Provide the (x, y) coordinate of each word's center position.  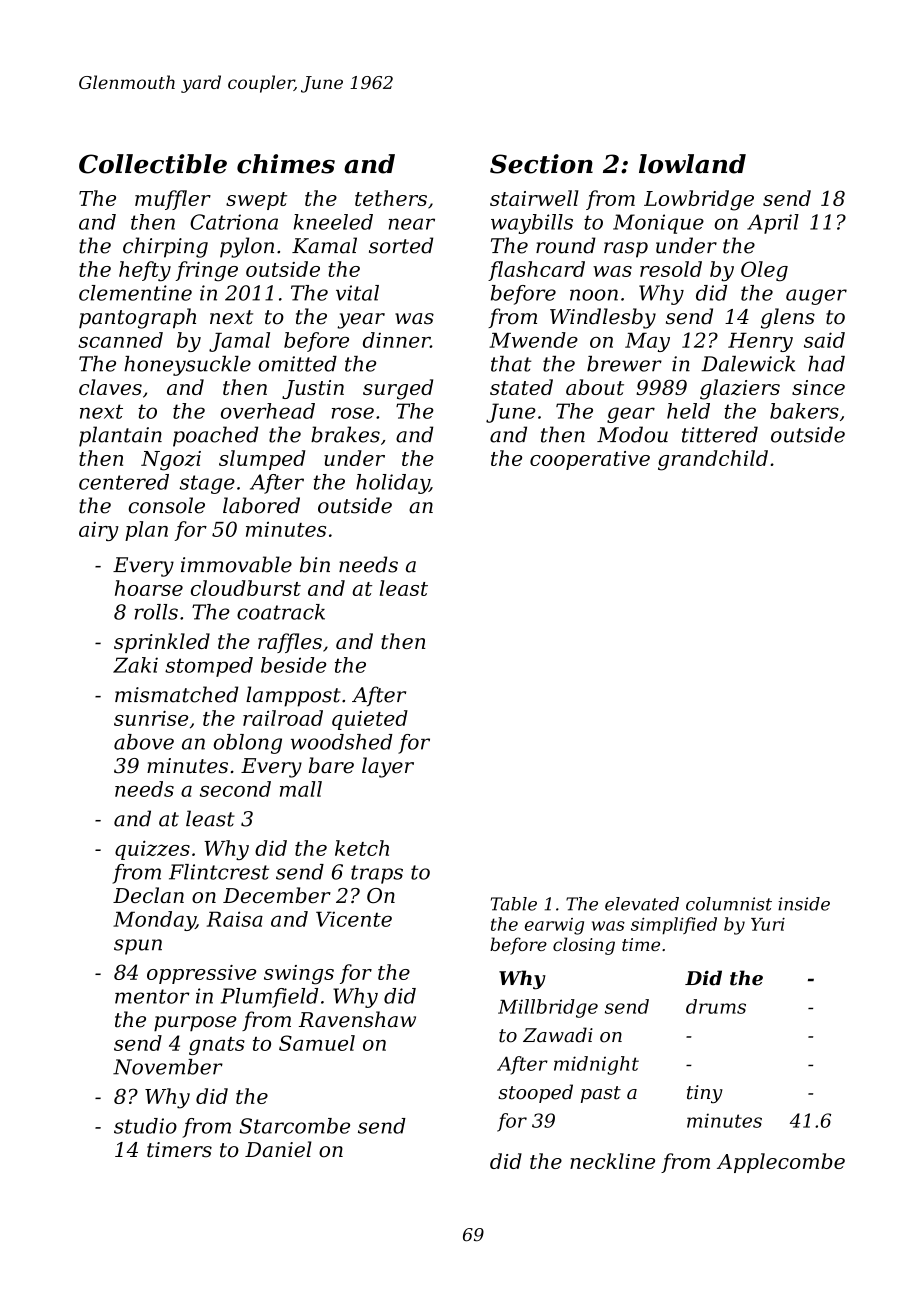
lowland (692, 164)
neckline (612, 1161)
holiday (392, 484)
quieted (370, 720)
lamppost (293, 696)
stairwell (534, 198)
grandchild (713, 460)
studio (145, 1126)
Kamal (324, 245)
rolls (156, 612)
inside (804, 904)
